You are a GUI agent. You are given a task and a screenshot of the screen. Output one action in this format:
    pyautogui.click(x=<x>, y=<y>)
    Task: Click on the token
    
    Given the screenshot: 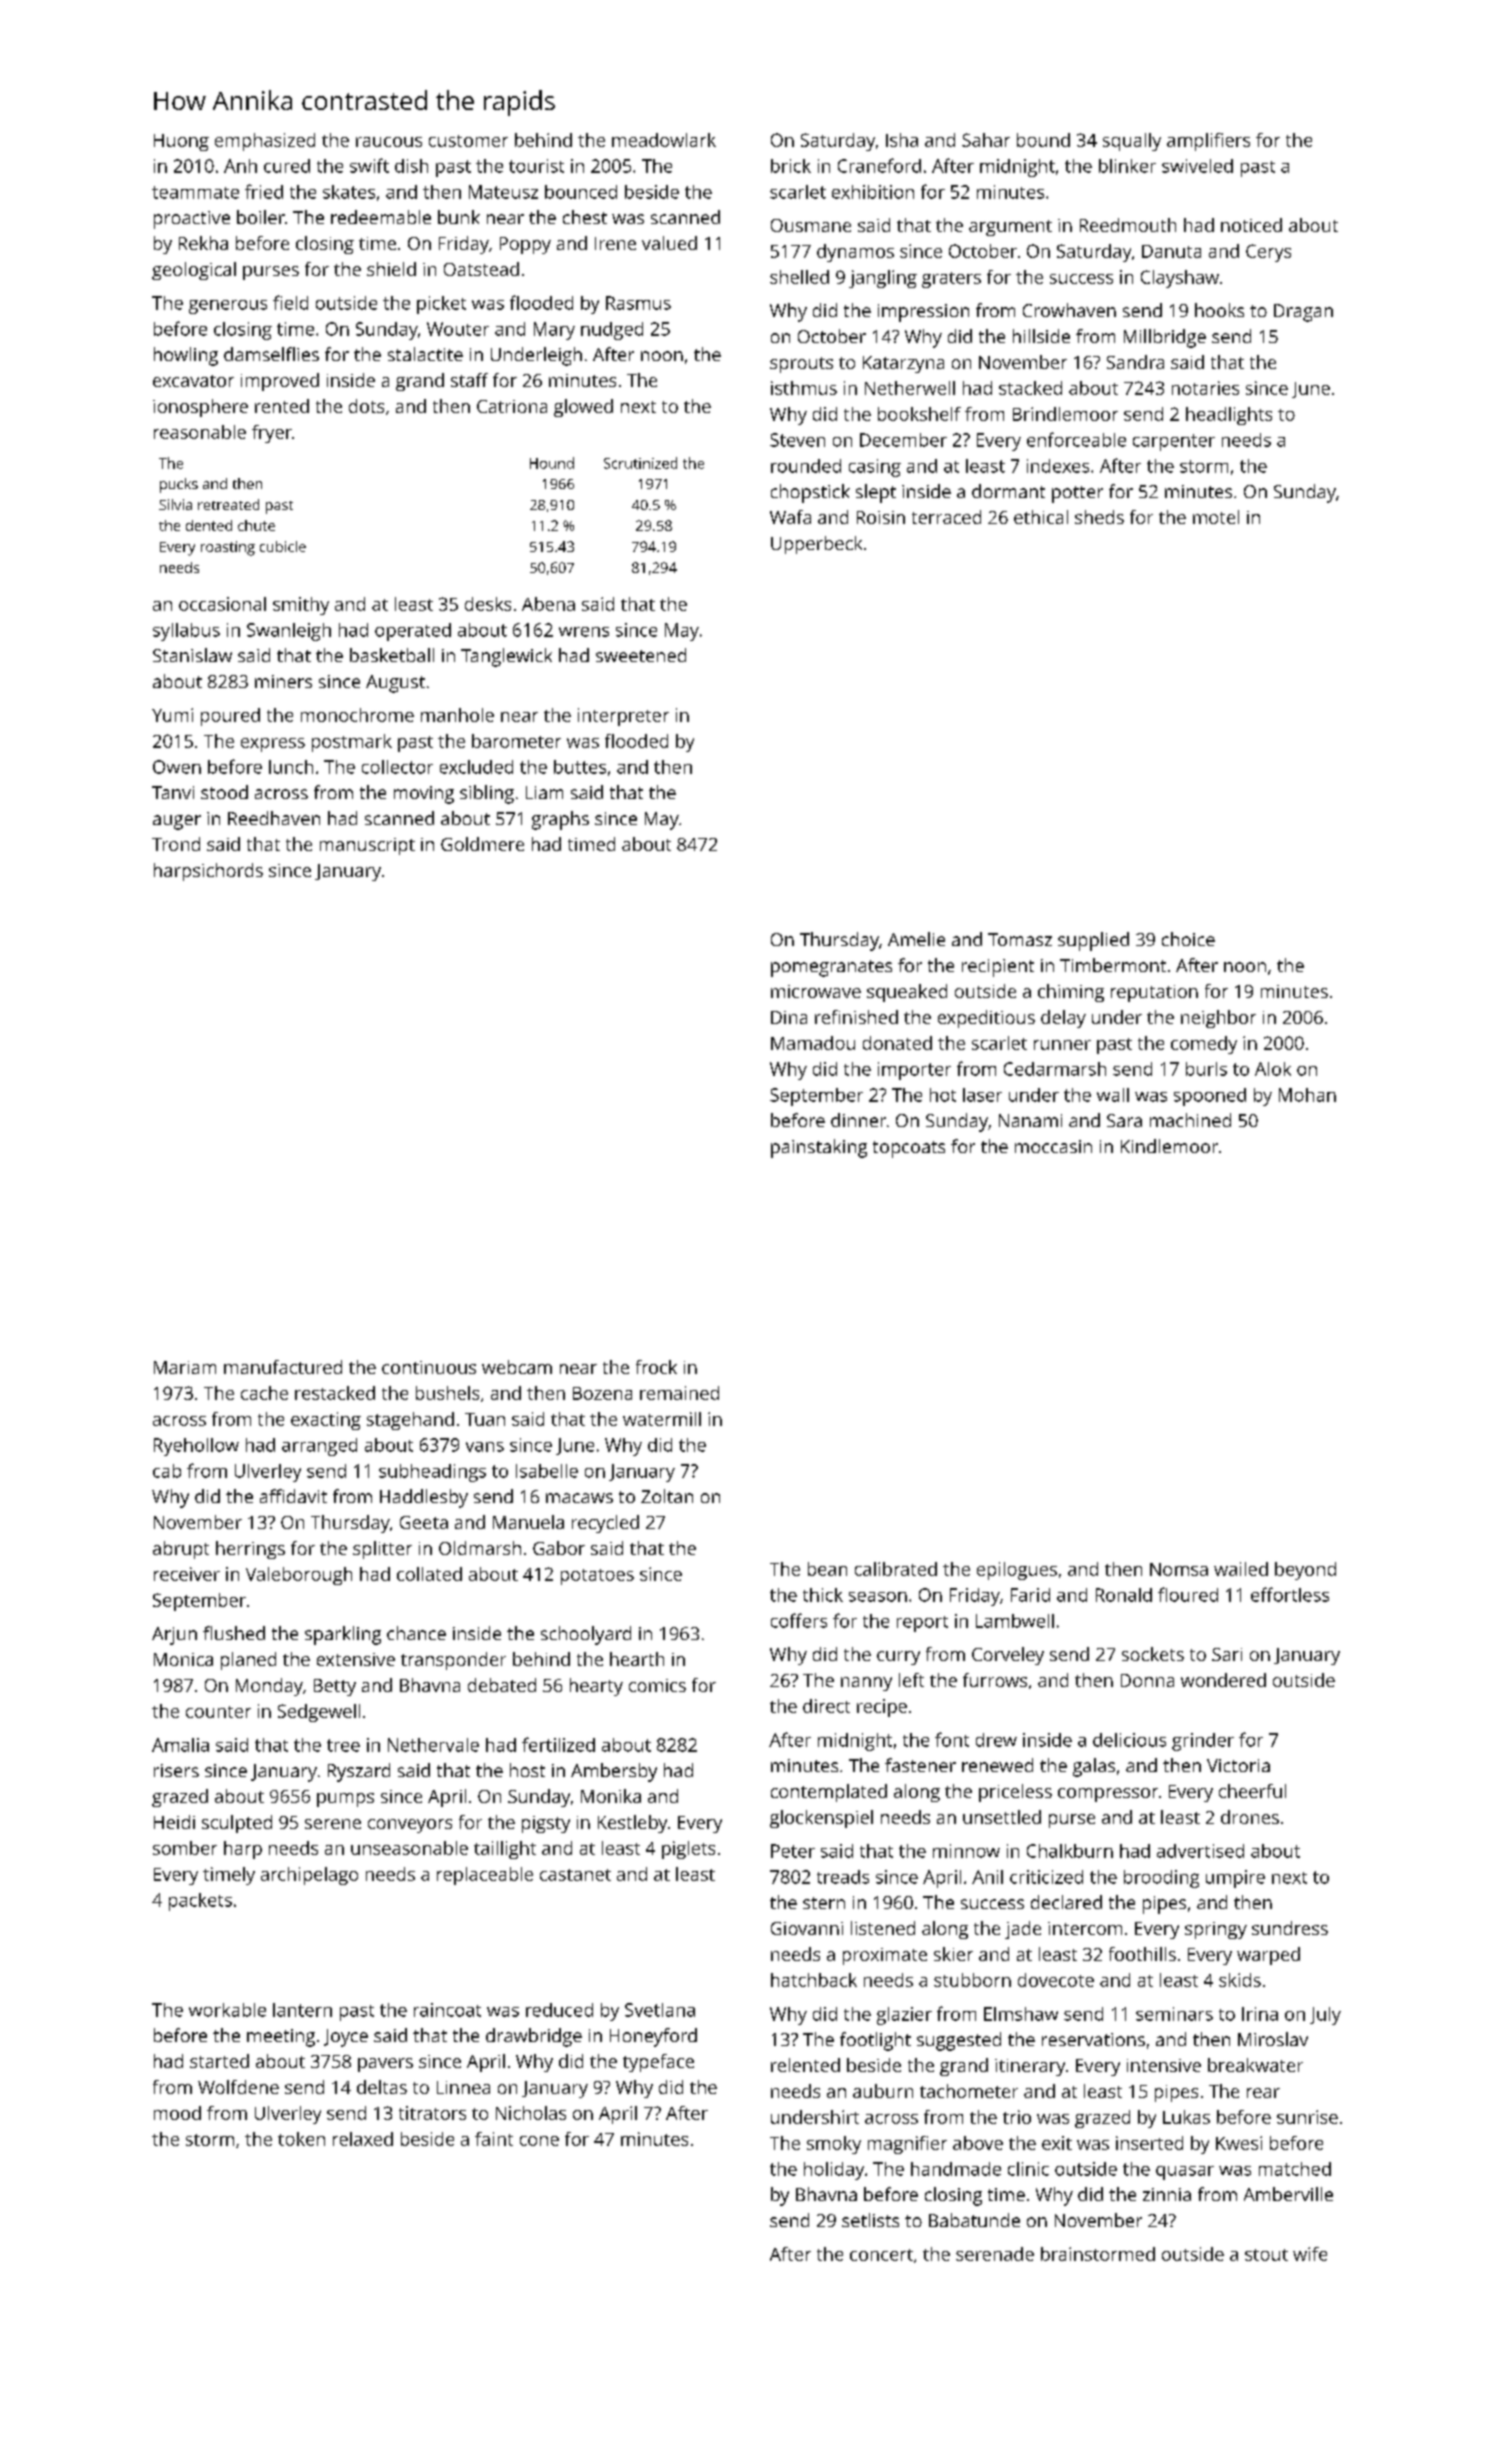 What is the action you would take?
    pyautogui.click(x=301, y=2139)
